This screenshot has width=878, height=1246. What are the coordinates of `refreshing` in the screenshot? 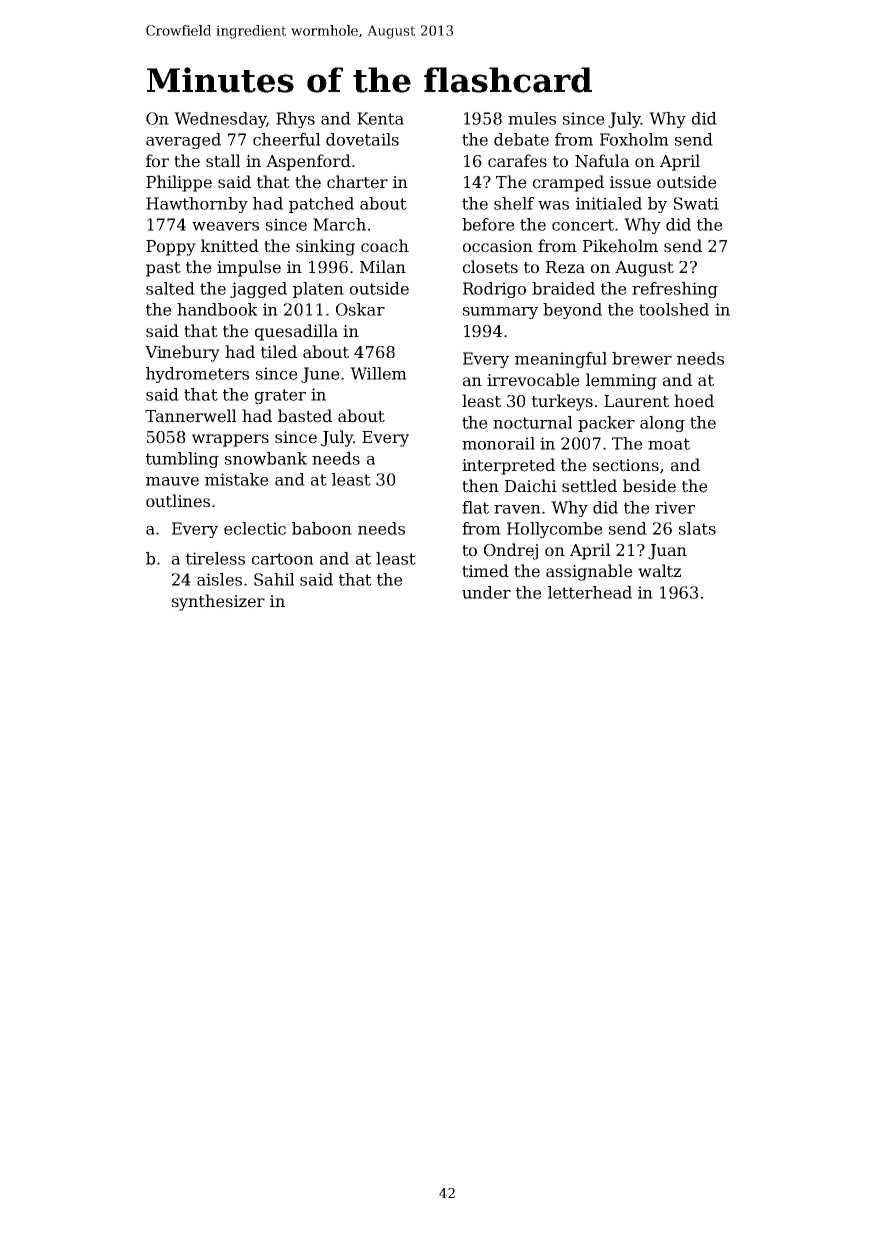 It's located at (675, 290).
